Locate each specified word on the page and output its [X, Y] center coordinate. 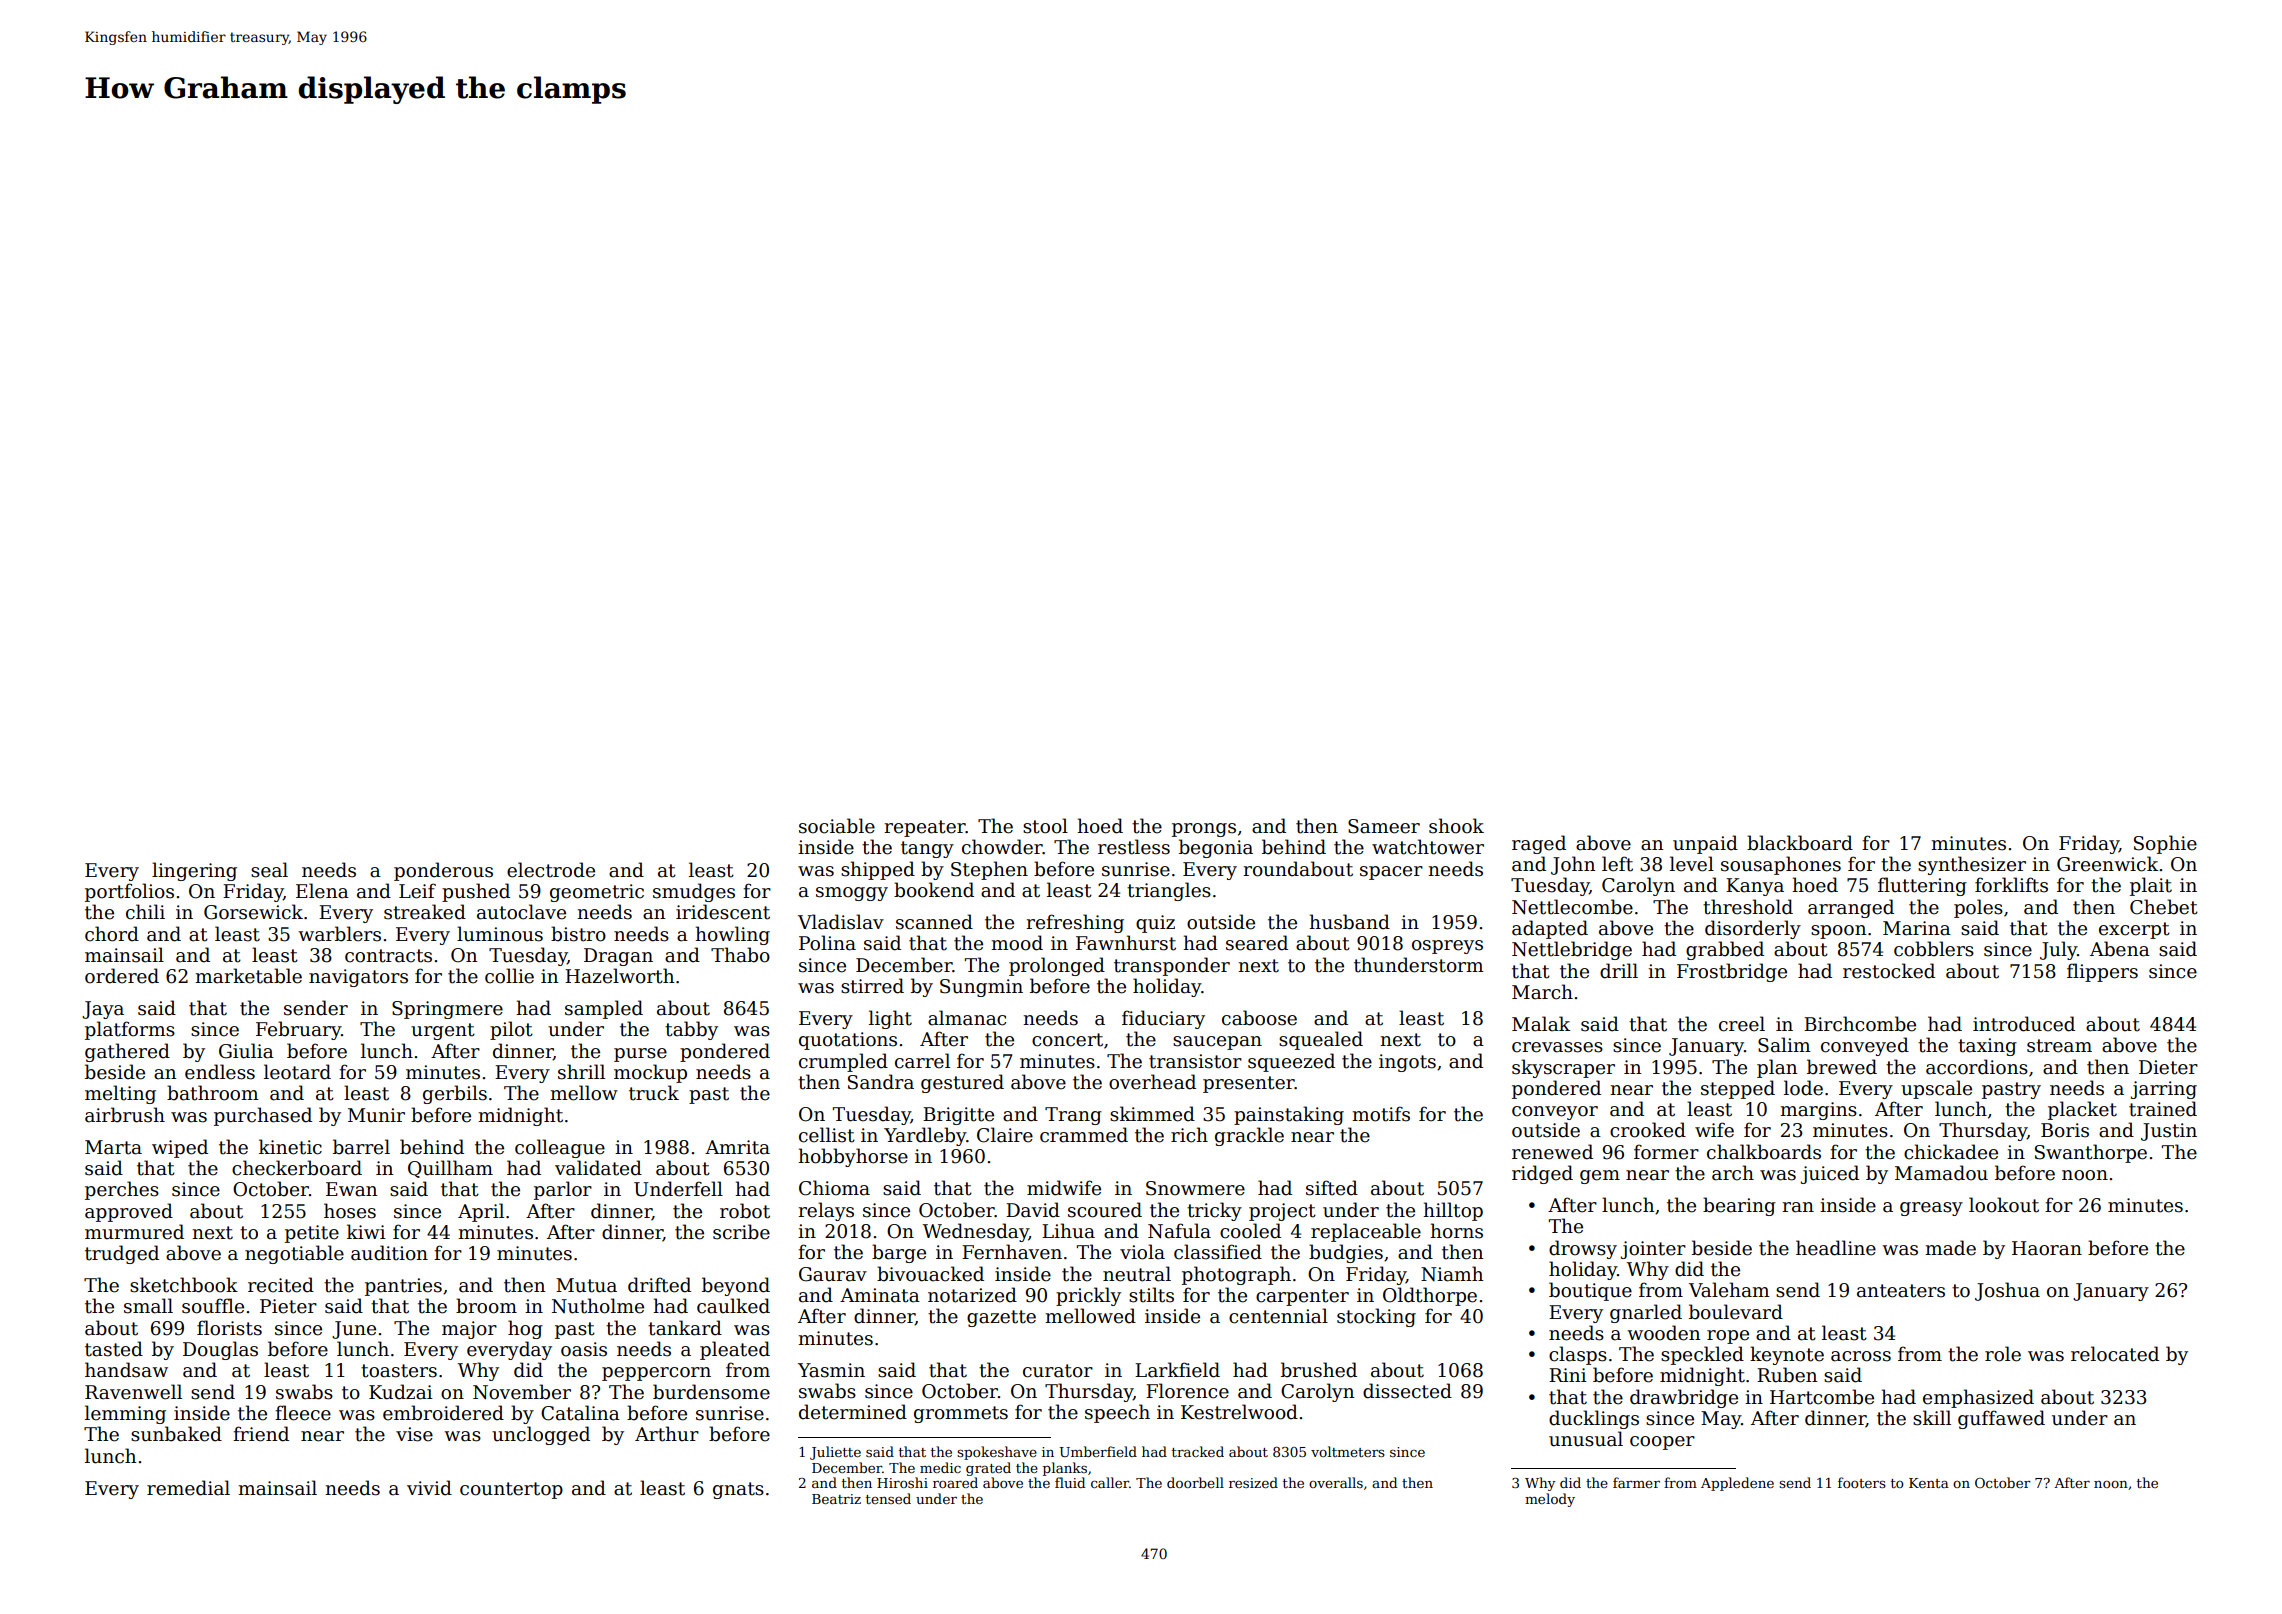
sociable [837, 826]
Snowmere [1195, 1188]
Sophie [2165, 844]
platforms [130, 1030]
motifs [1381, 1114]
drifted [659, 1285]
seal [269, 870]
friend [261, 1434]
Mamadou [1941, 1173]
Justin [2169, 1132]
